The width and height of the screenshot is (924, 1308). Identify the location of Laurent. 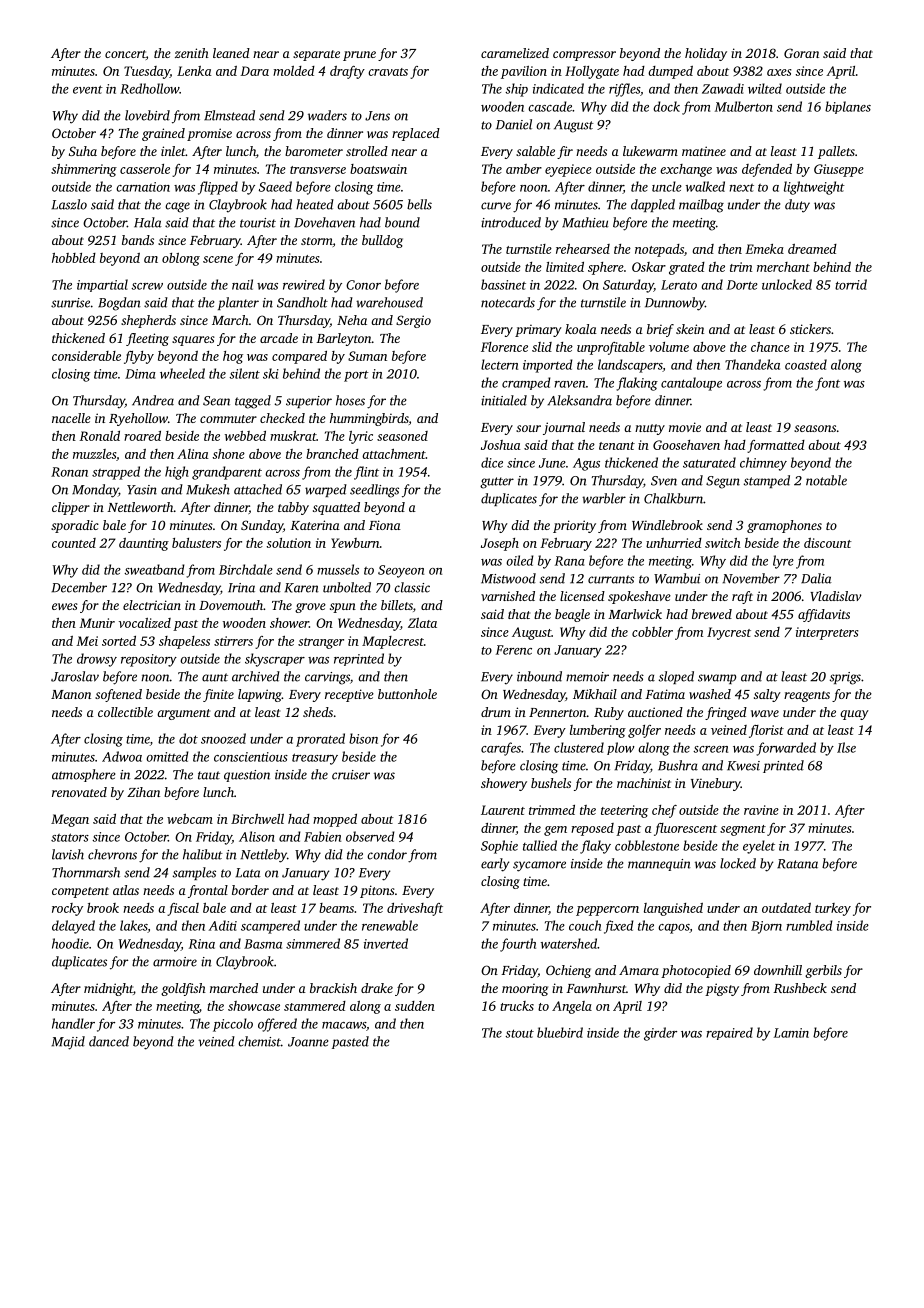
(503, 810).
